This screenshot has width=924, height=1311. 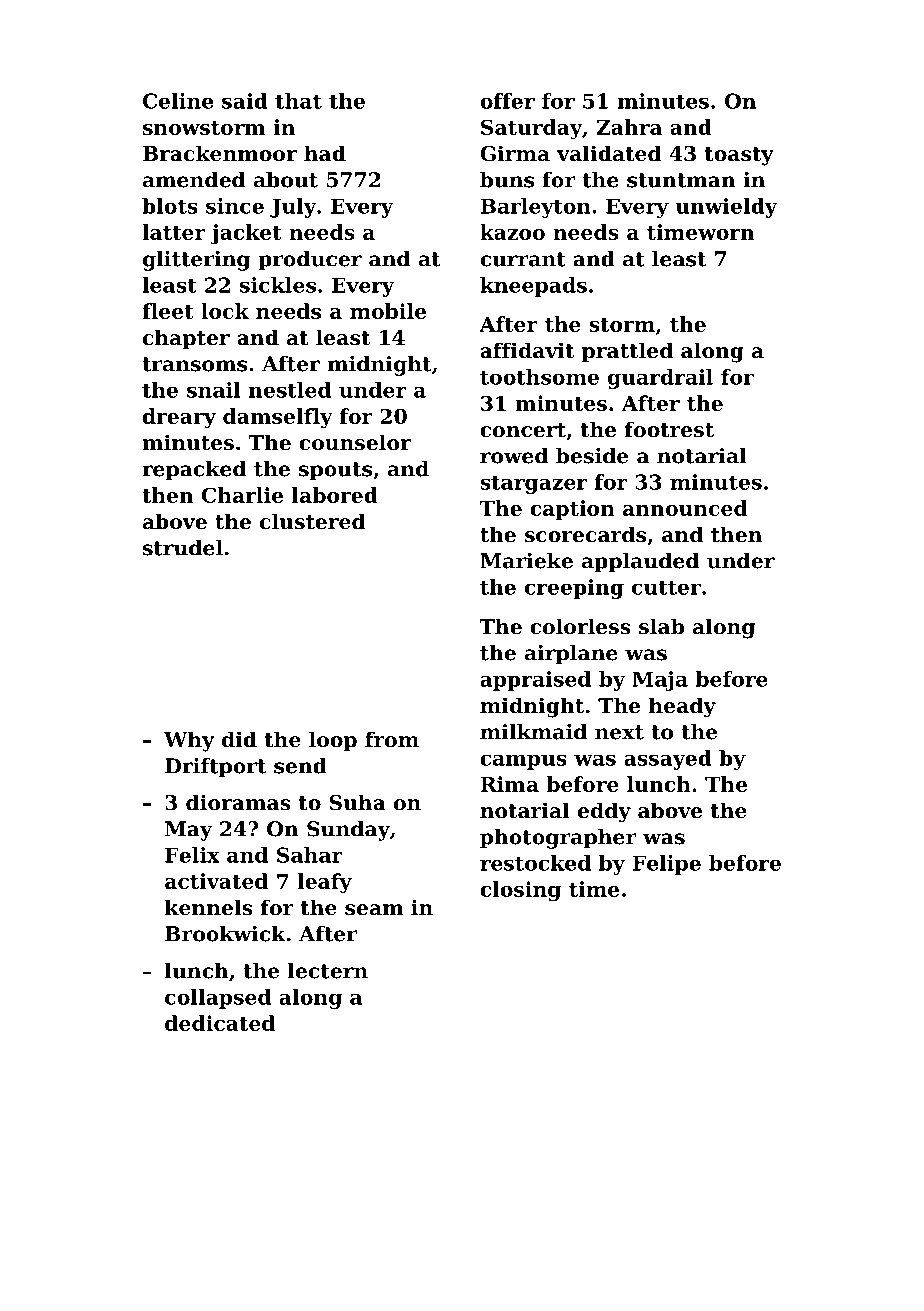 I want to click on Sunday, so click(x=348, y=831).
